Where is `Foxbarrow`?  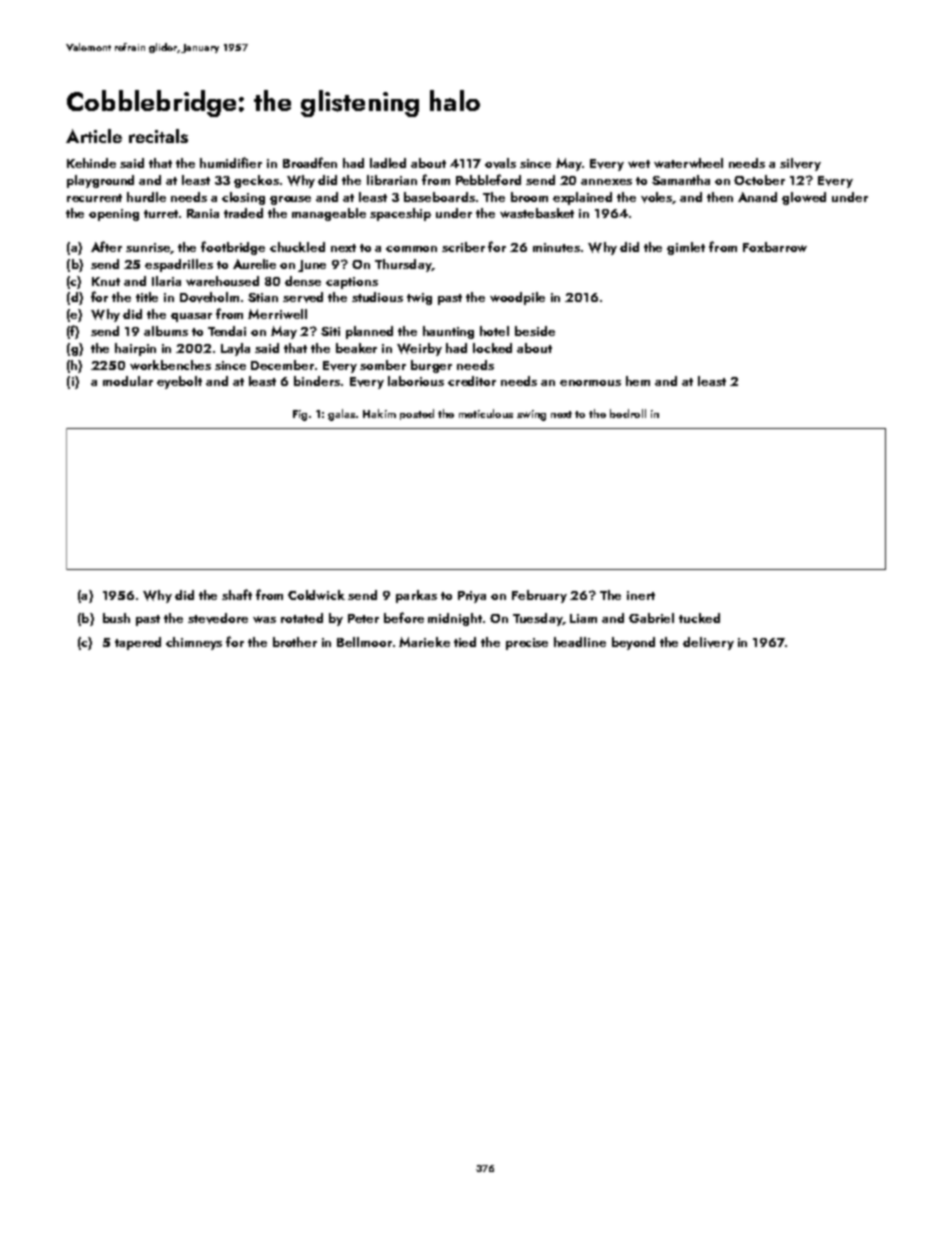 Foxbarrow is located at coordinates (775, 247).
